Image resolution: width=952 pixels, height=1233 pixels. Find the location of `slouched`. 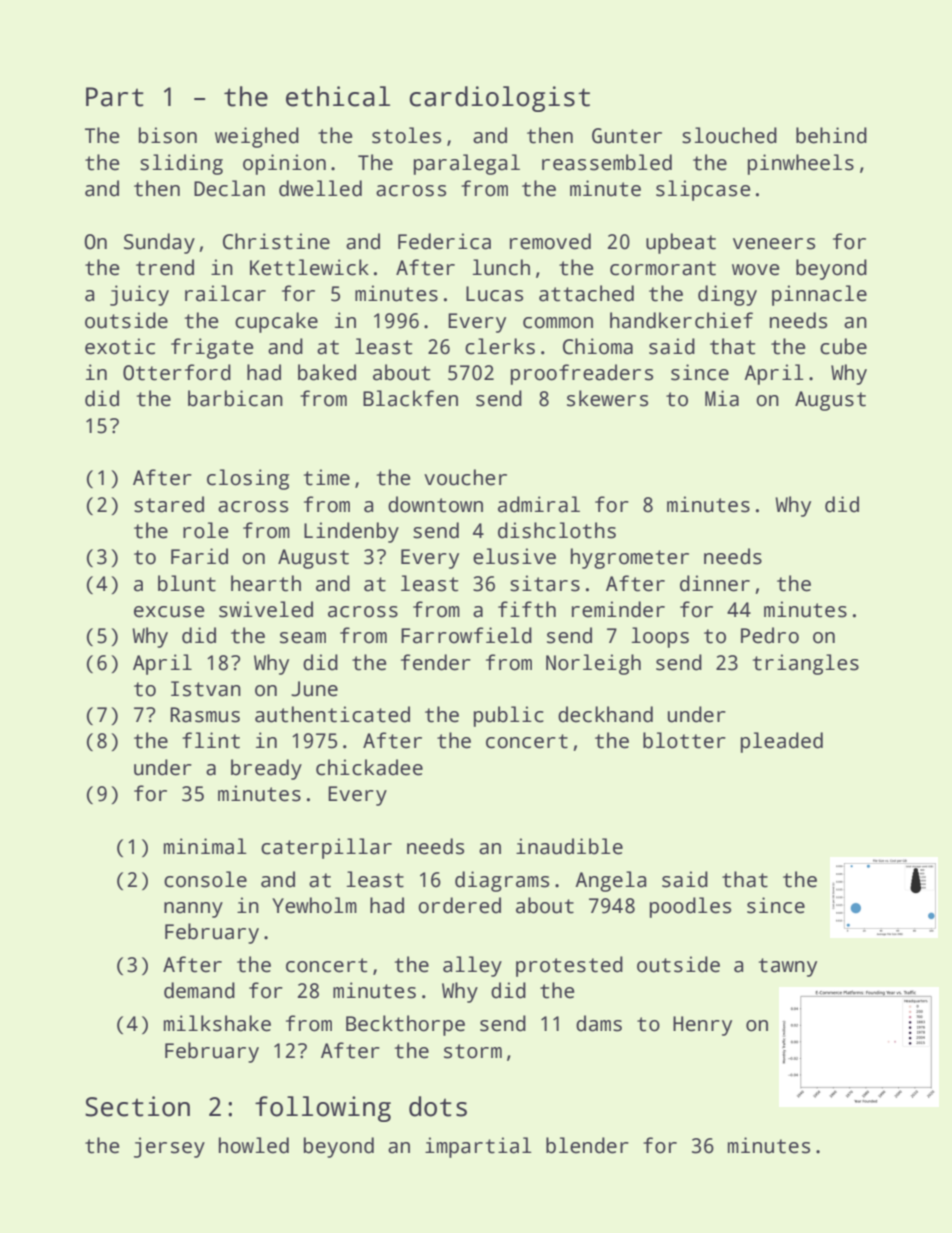

slouched is located at coordinates (729, 135).
